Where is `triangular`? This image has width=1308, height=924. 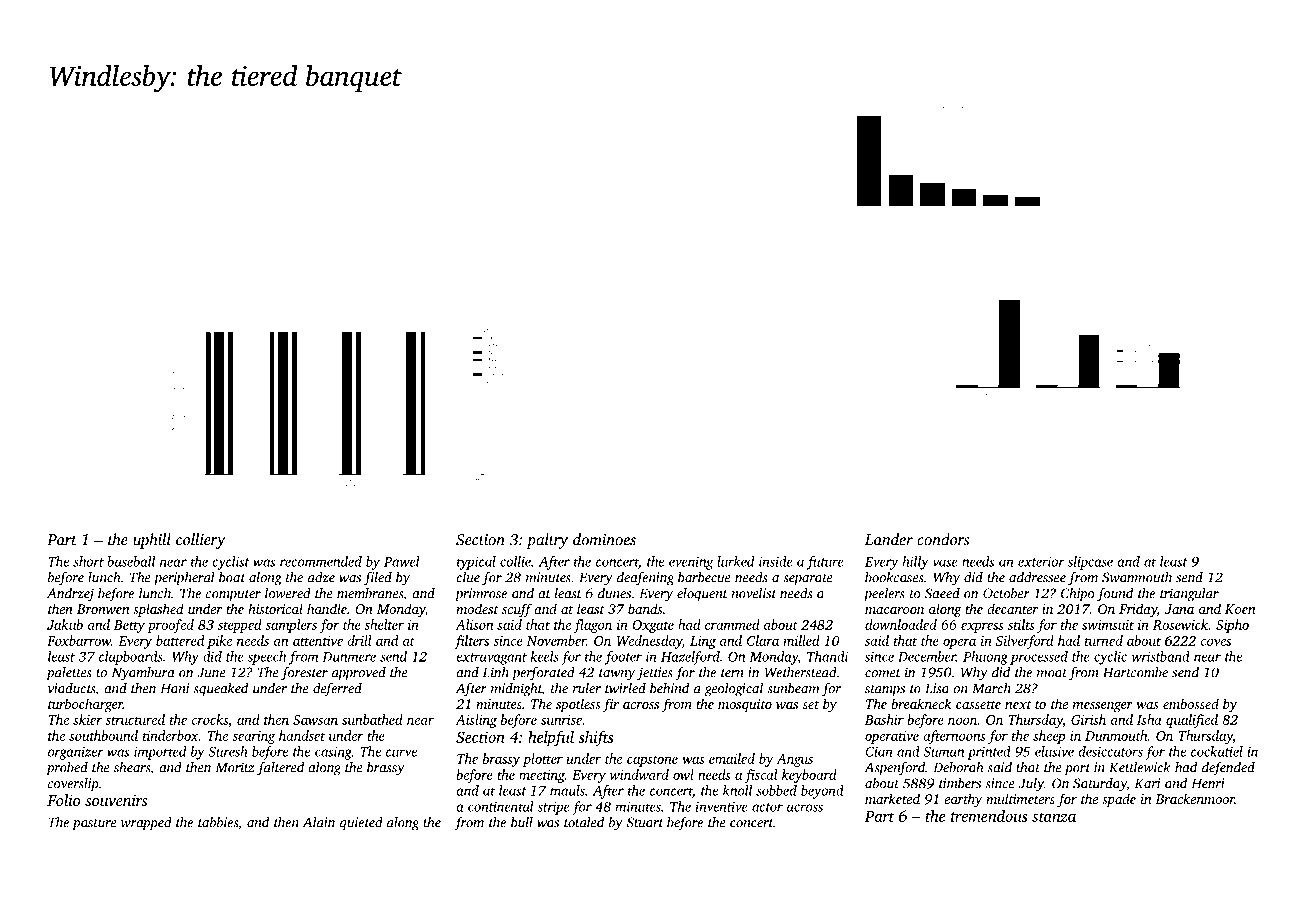 triangular is located at coordinates (1189, 595).
